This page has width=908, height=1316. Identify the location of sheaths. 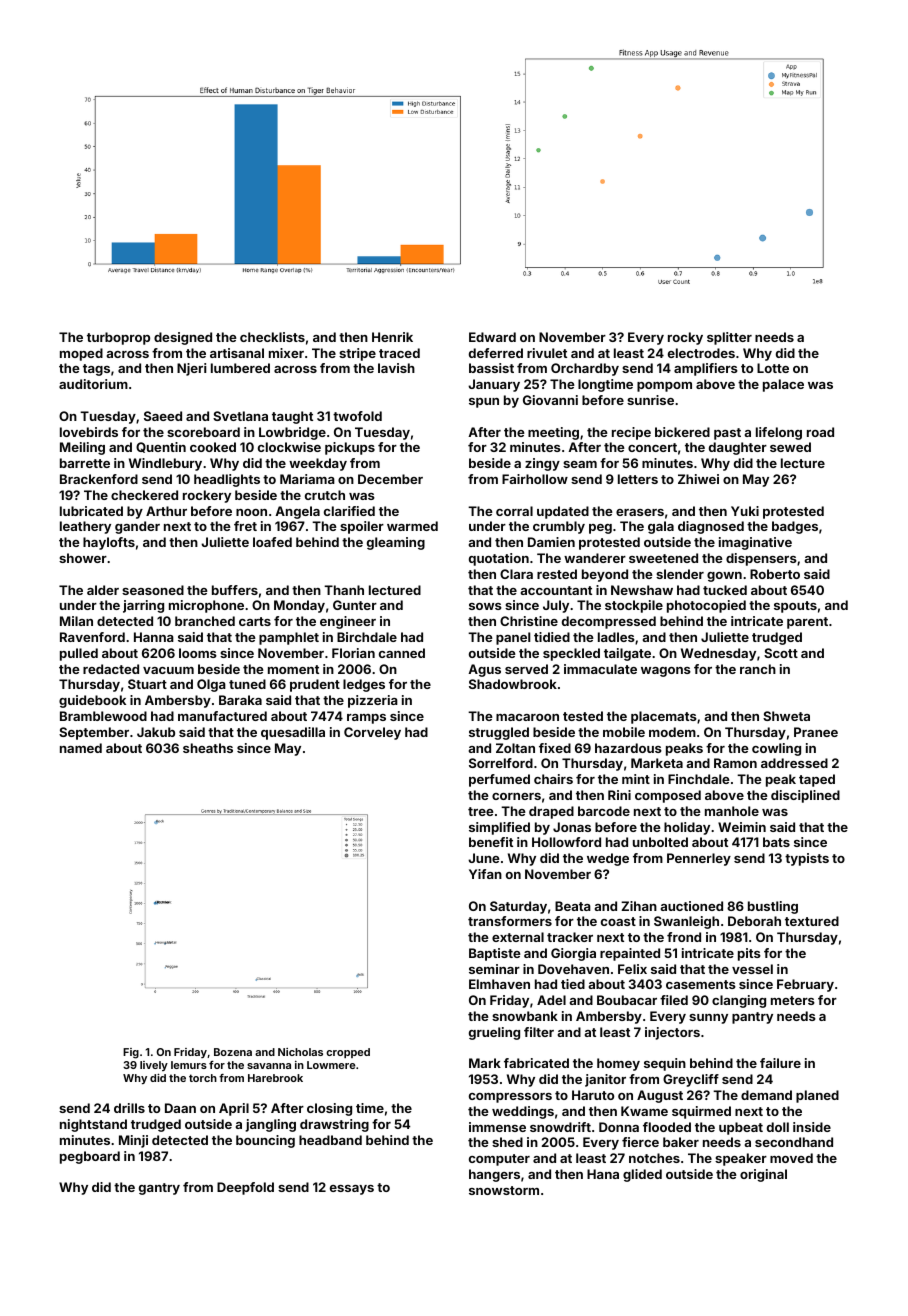
(208, 748).
